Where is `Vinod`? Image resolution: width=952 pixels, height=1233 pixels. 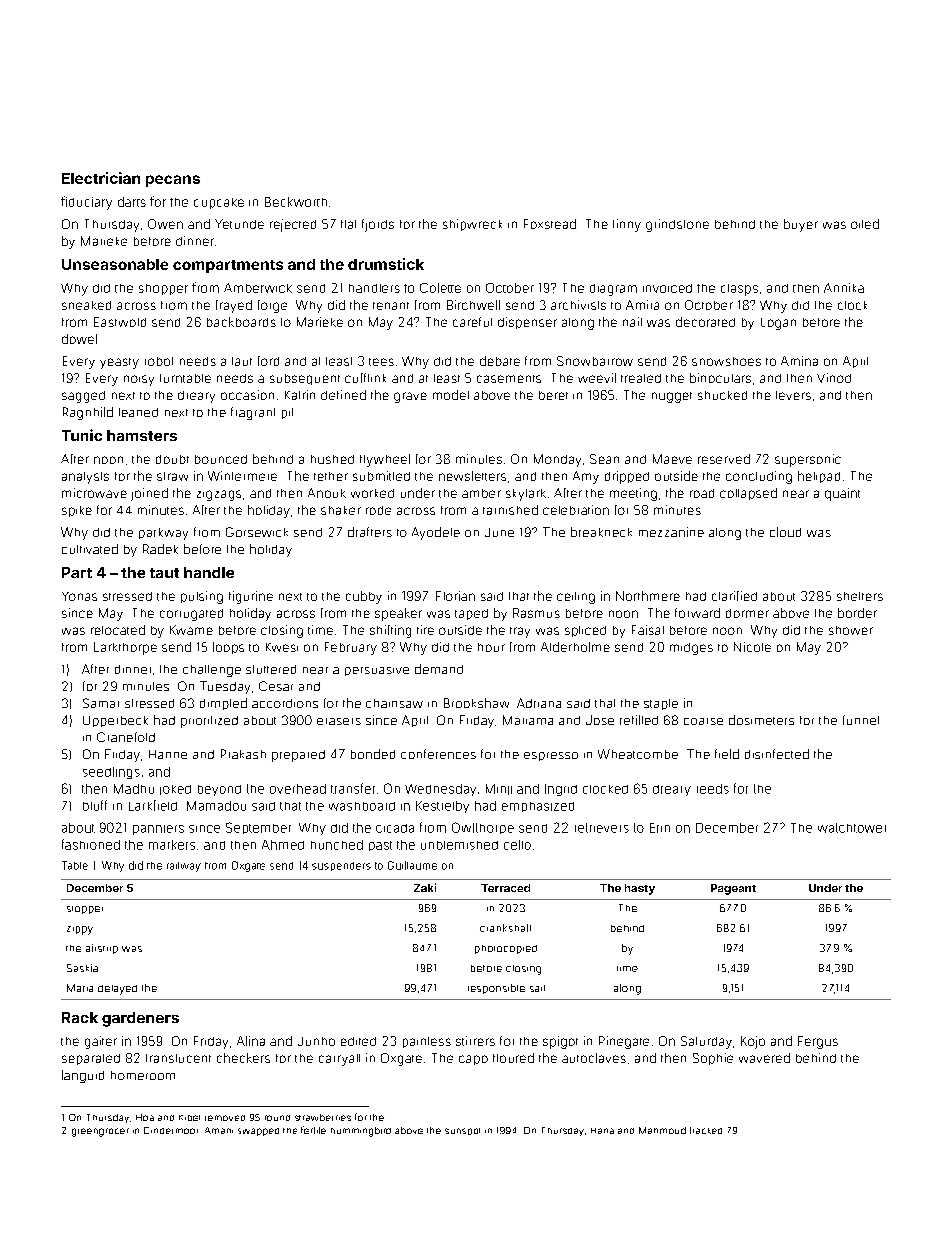 Vinod is located at coordinates (834, 378).
